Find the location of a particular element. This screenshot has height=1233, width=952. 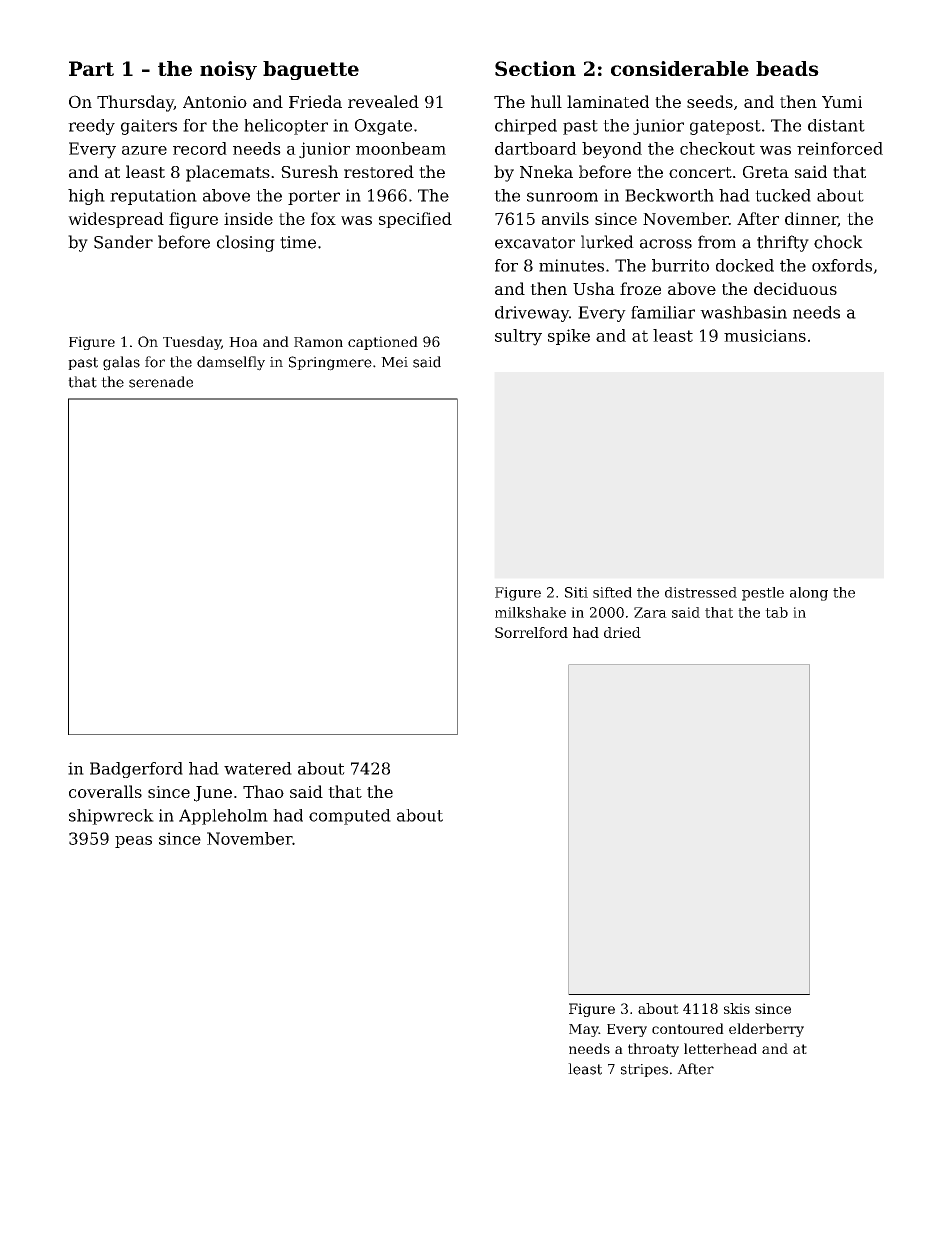

Oxgate is located at coordinates (383, 127).
